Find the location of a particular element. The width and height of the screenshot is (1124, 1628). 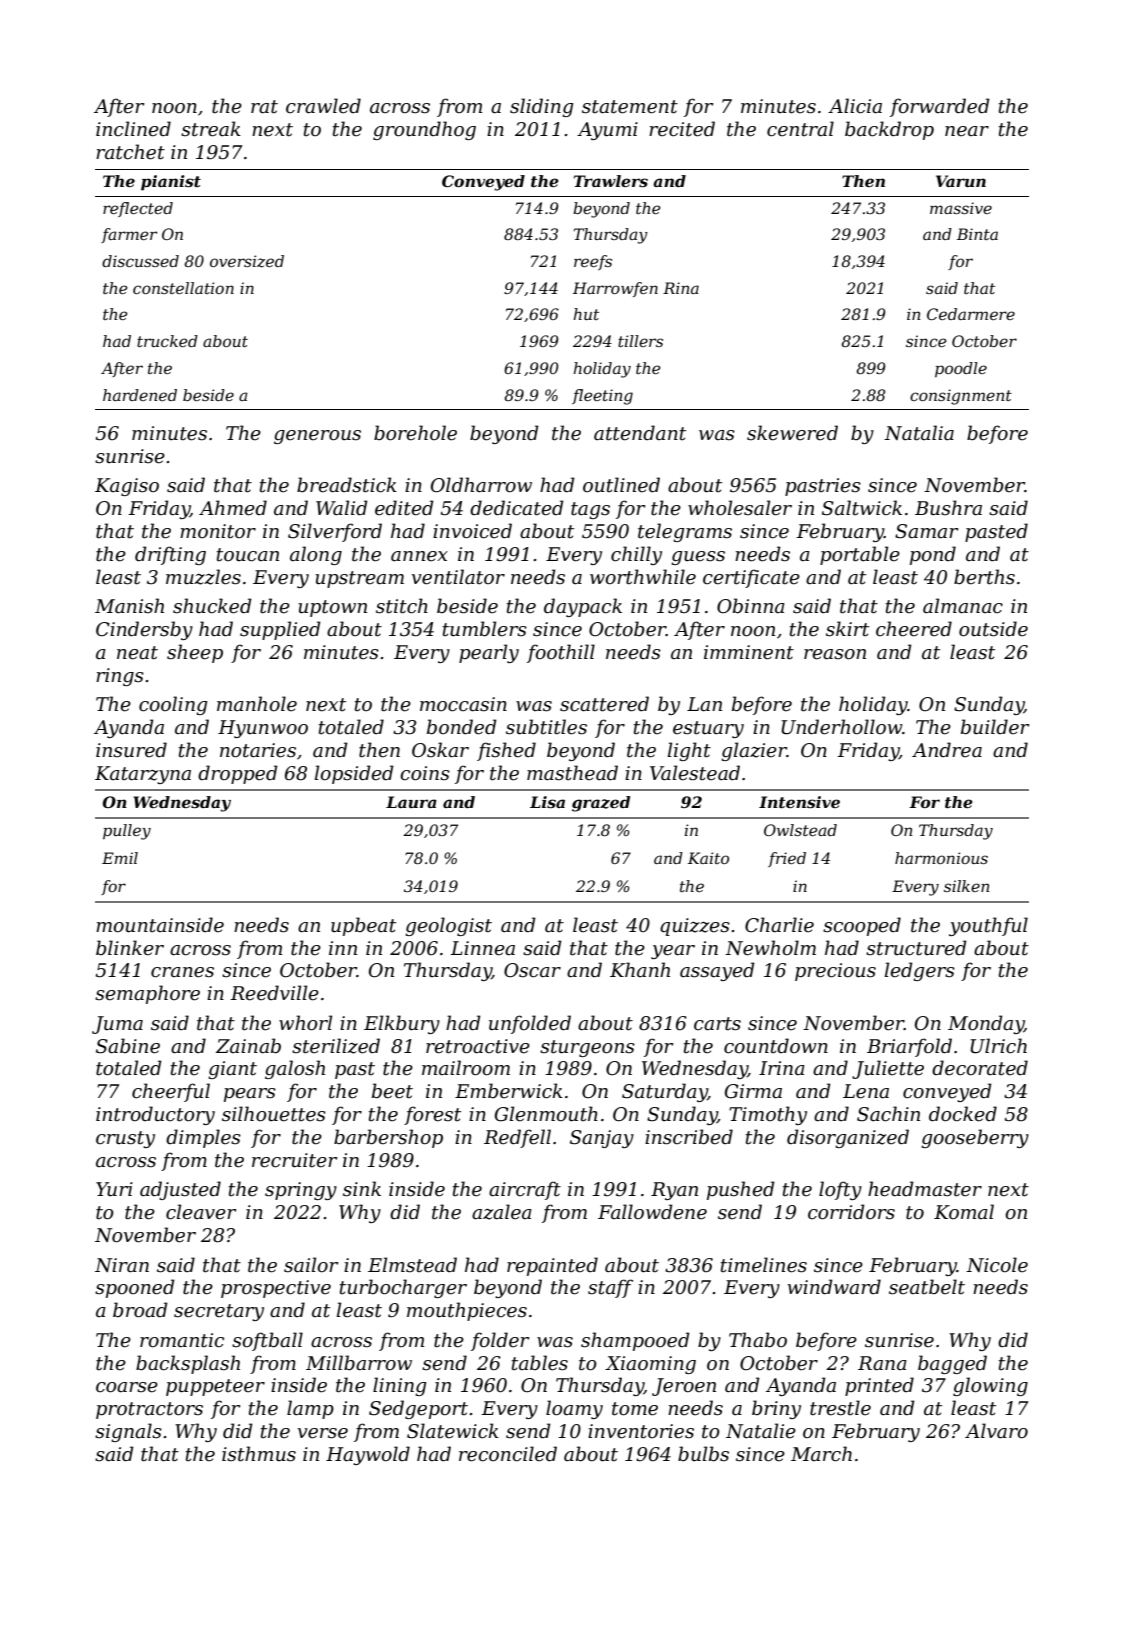

pond is located at coordinates (933, 555).
